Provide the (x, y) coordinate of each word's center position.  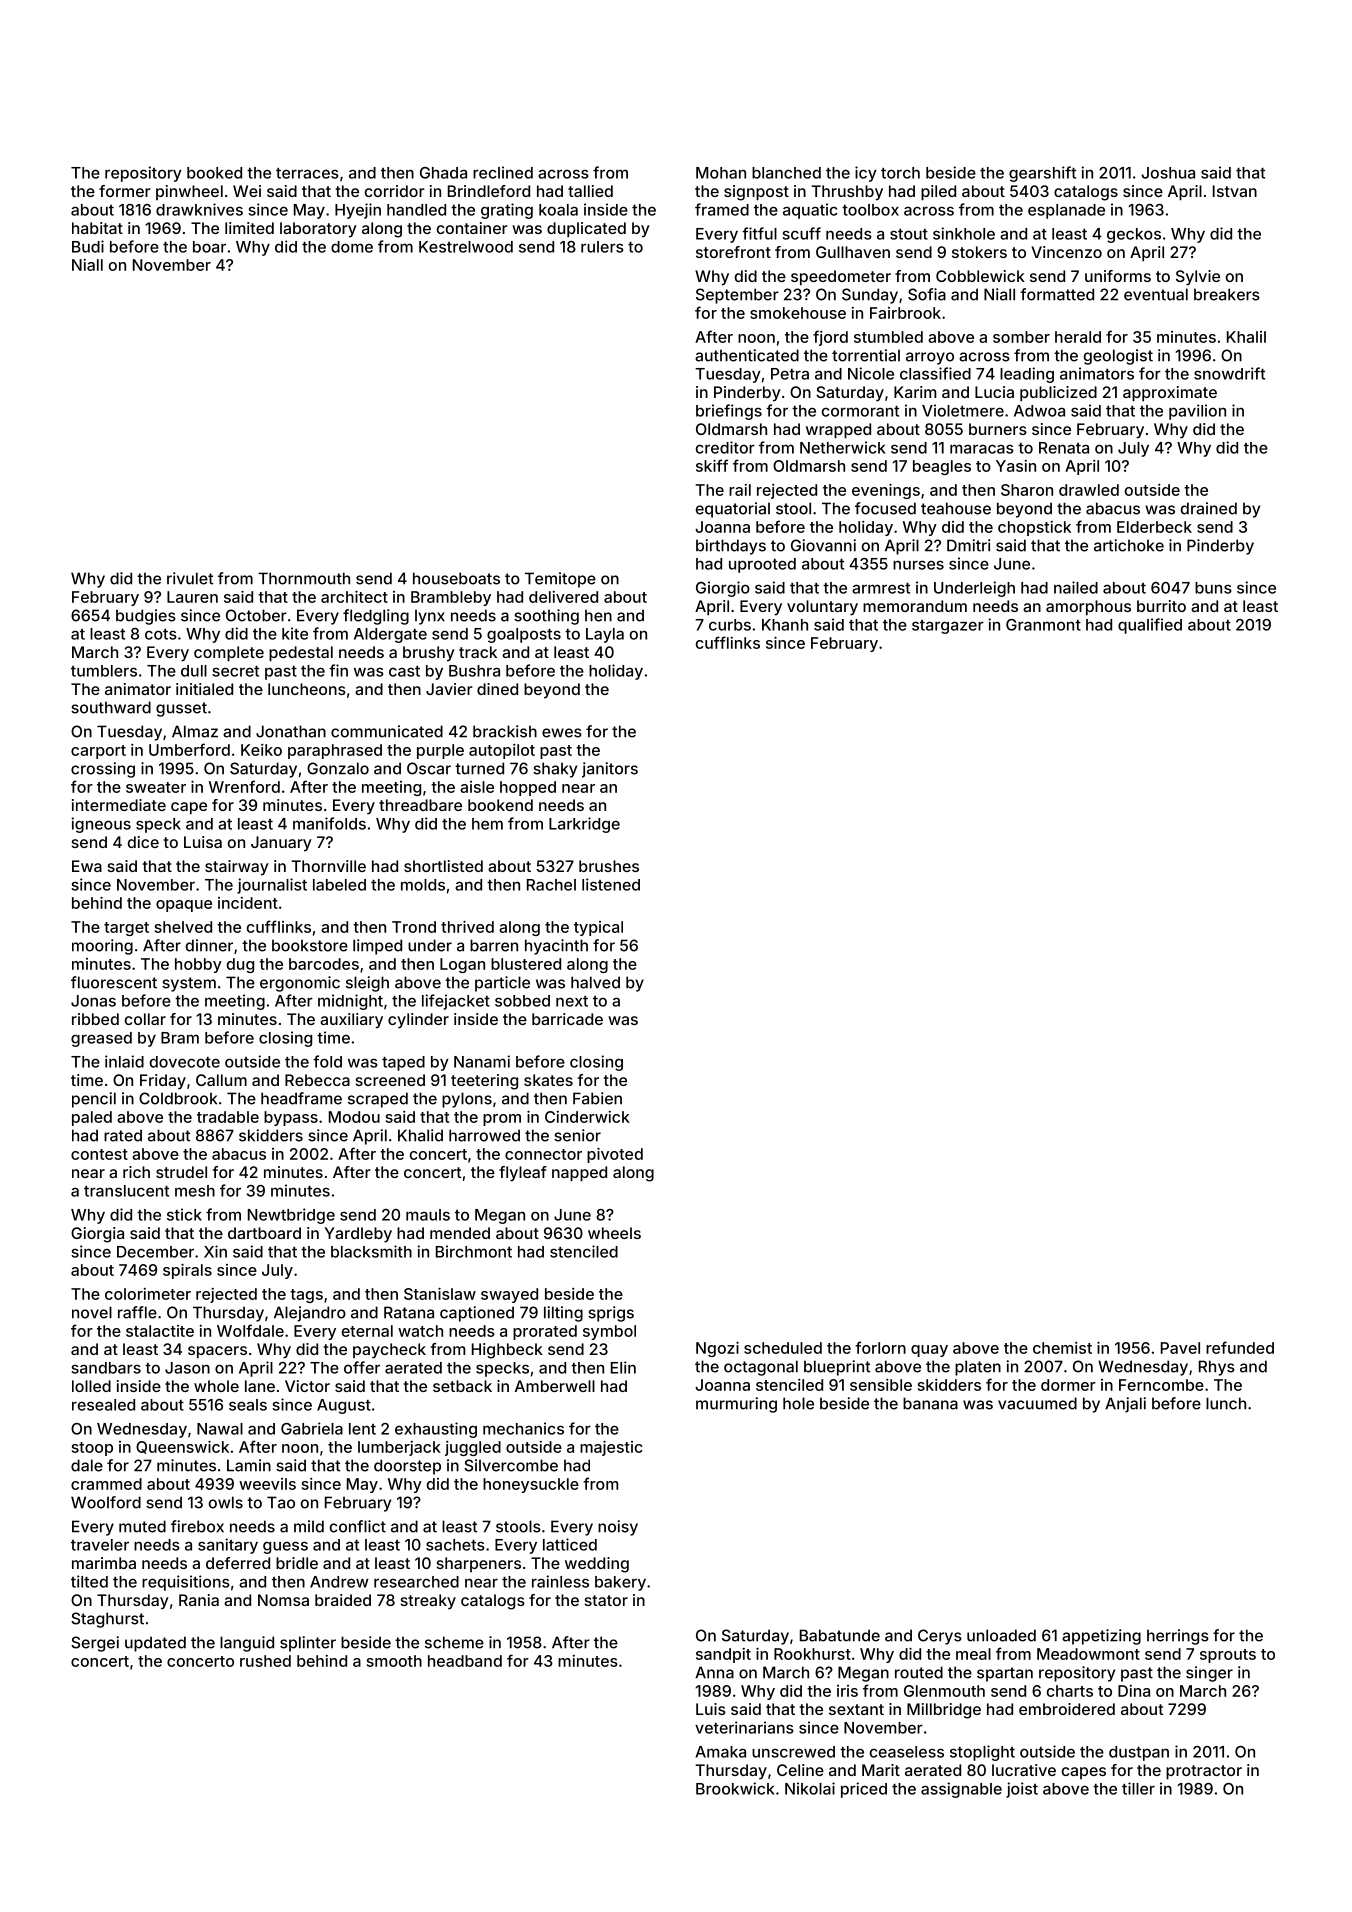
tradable (228, 1117)
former (125, 191)
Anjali (1125, 1405)
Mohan (721, 173)
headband (465, 1661)
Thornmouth (304, 578)
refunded (1240, 1347)
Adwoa (1039, 411)
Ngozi (717, 1349)
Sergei (95, 1644)
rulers (602, 247)
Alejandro (310, 1314)
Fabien (597, 1098)
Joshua (1168, 173)
